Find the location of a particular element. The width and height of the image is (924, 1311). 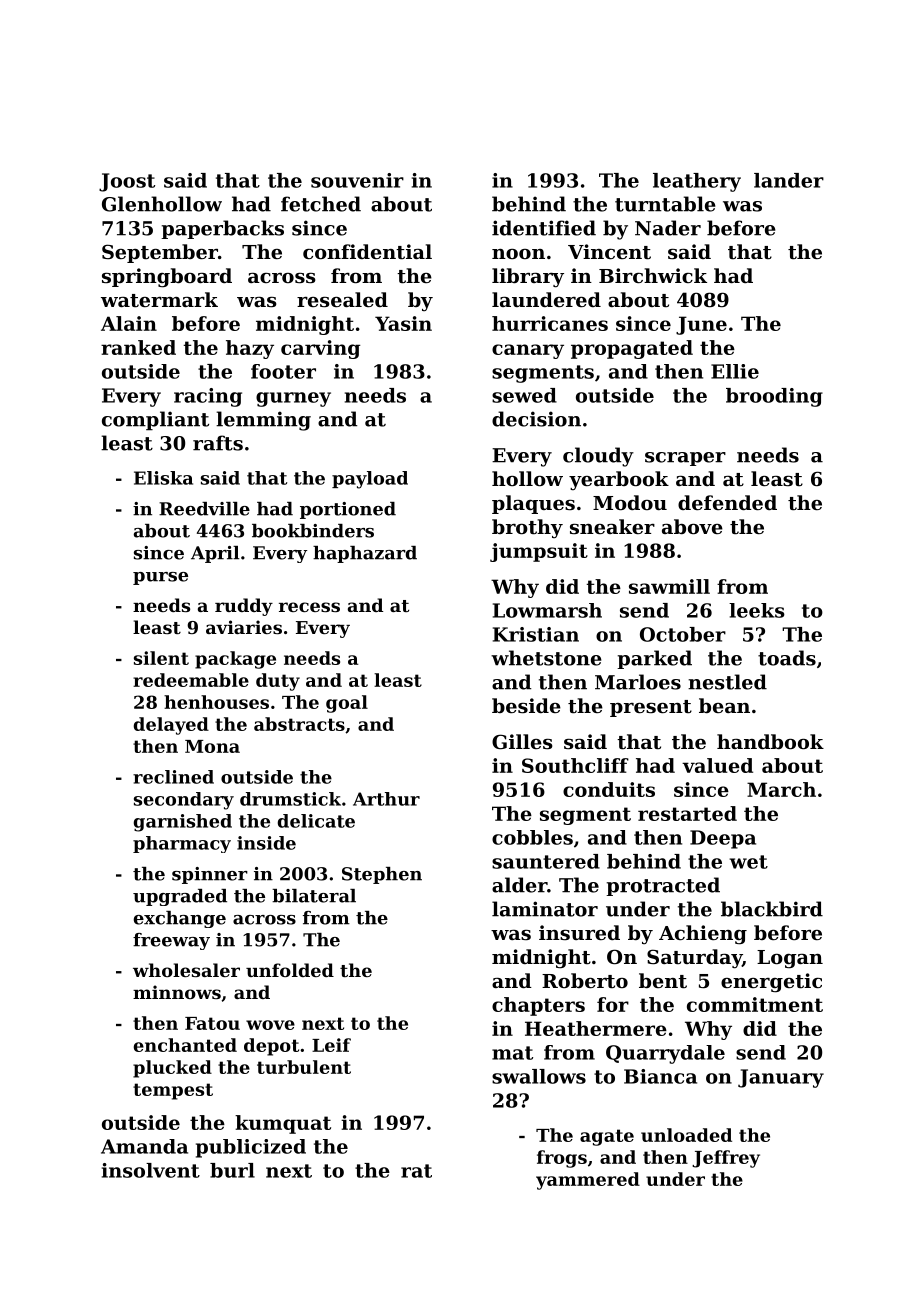

June is located at coordinates (701, 325).
